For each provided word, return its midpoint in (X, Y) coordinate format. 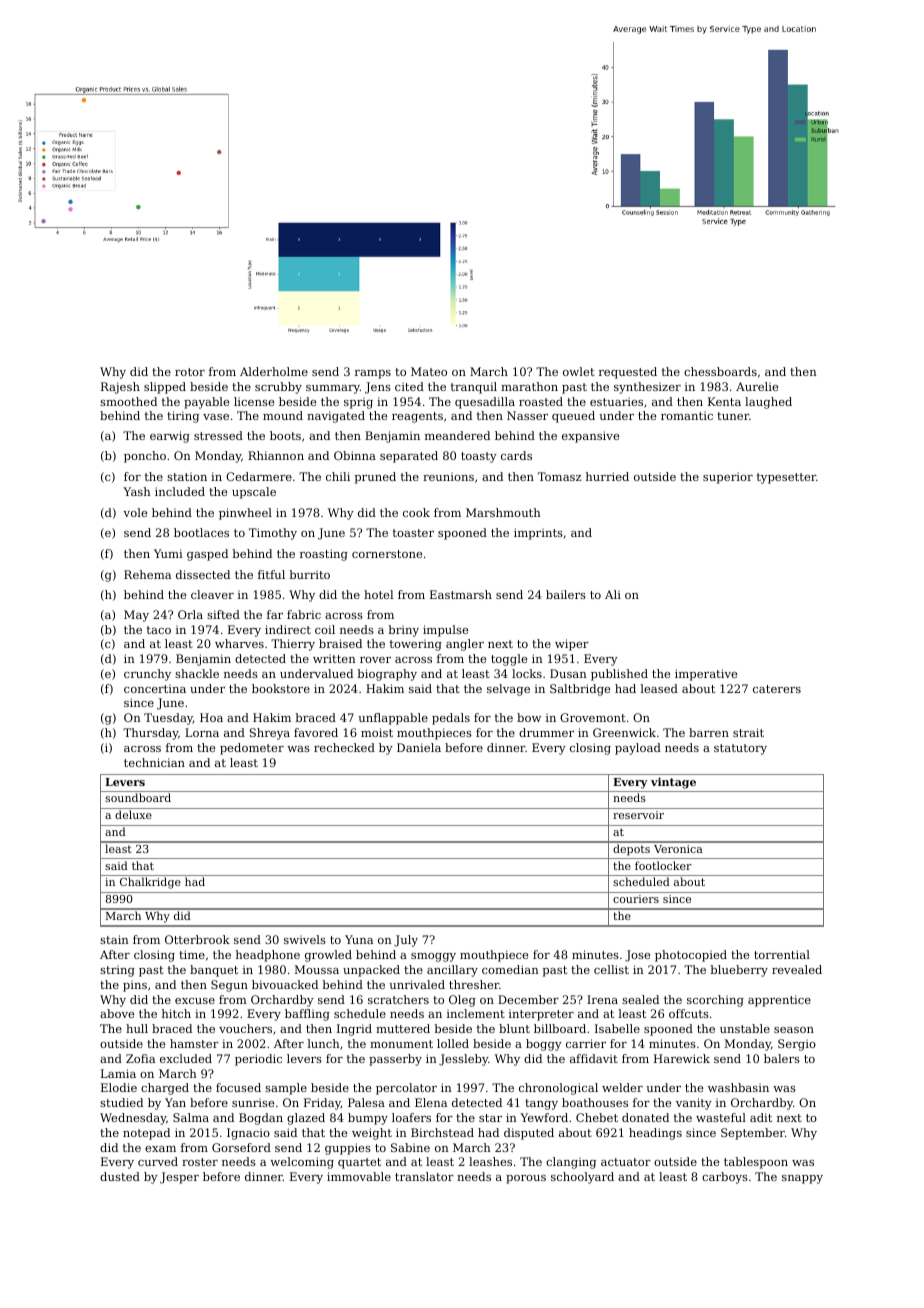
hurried (607, 476)
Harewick (682, 1058)
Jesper (179, 1178)
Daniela (419, 747)
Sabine (410, 1147)
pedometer (252, 749)
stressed (218, 435)
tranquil (474, 388)
